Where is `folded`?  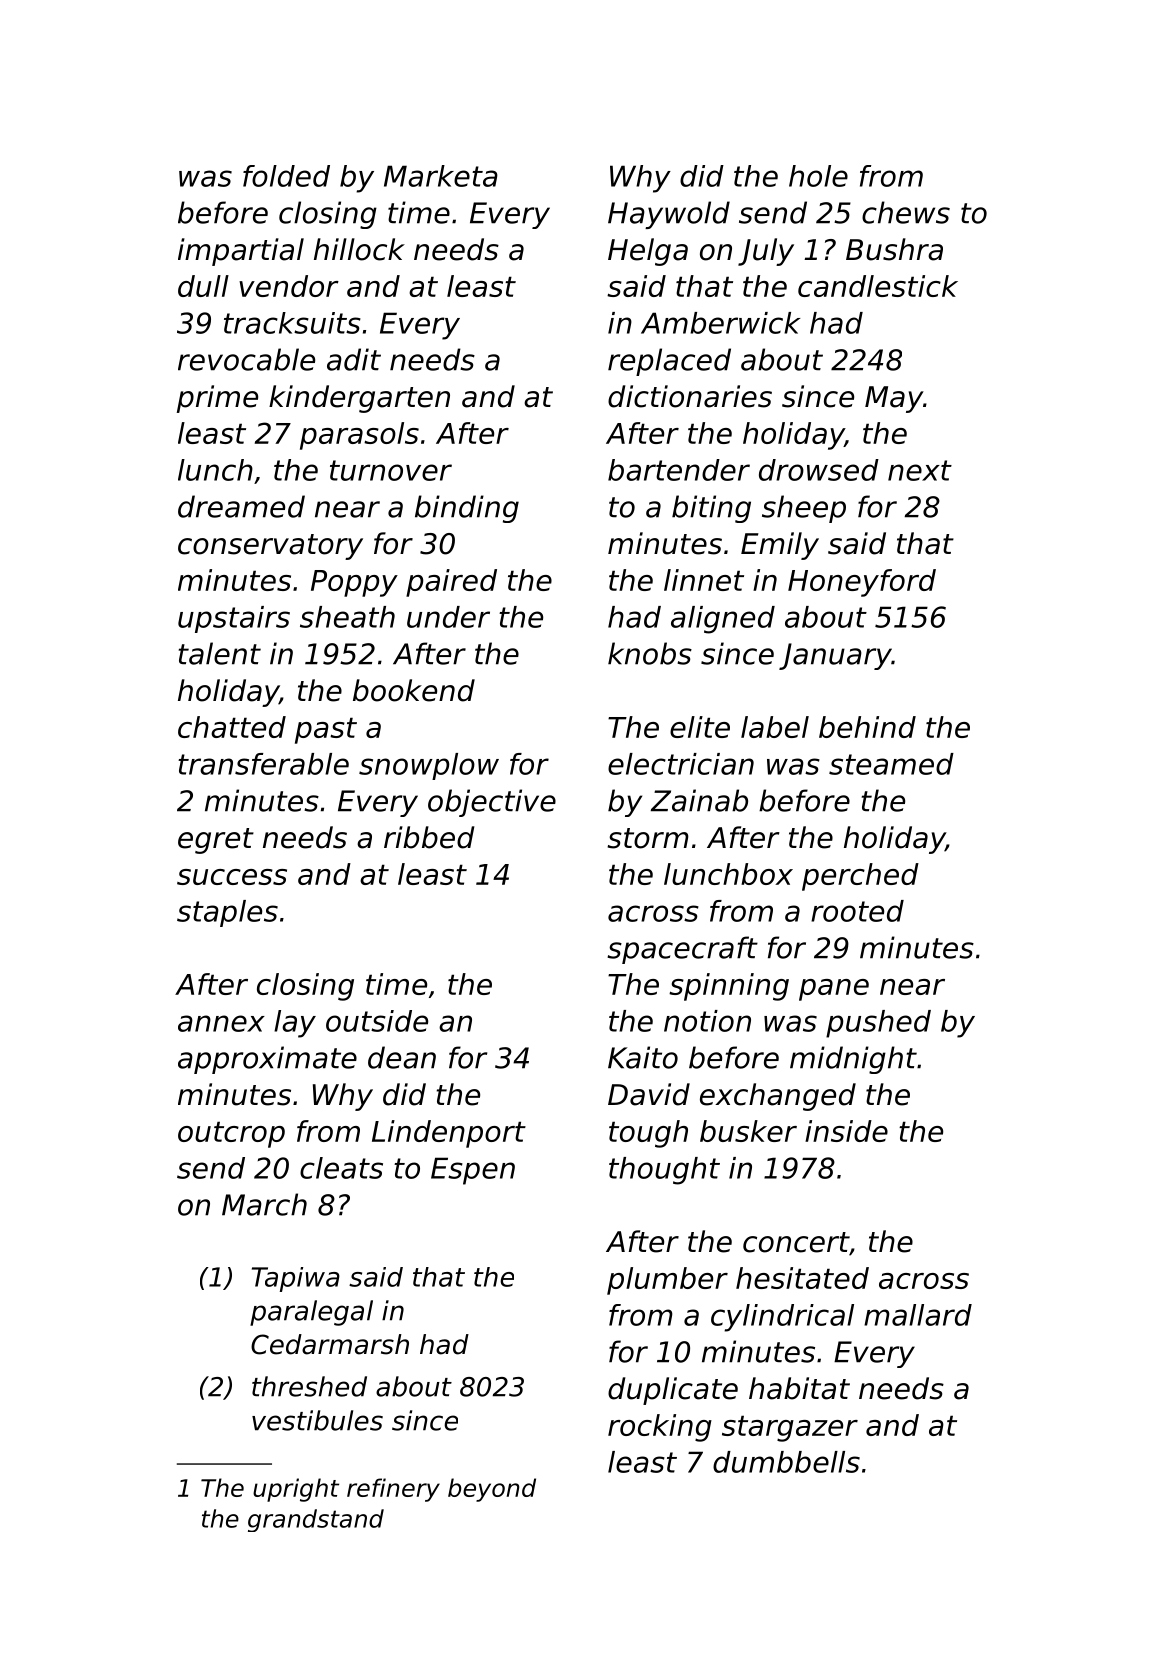
folded is located at coordinates (286, 176).
